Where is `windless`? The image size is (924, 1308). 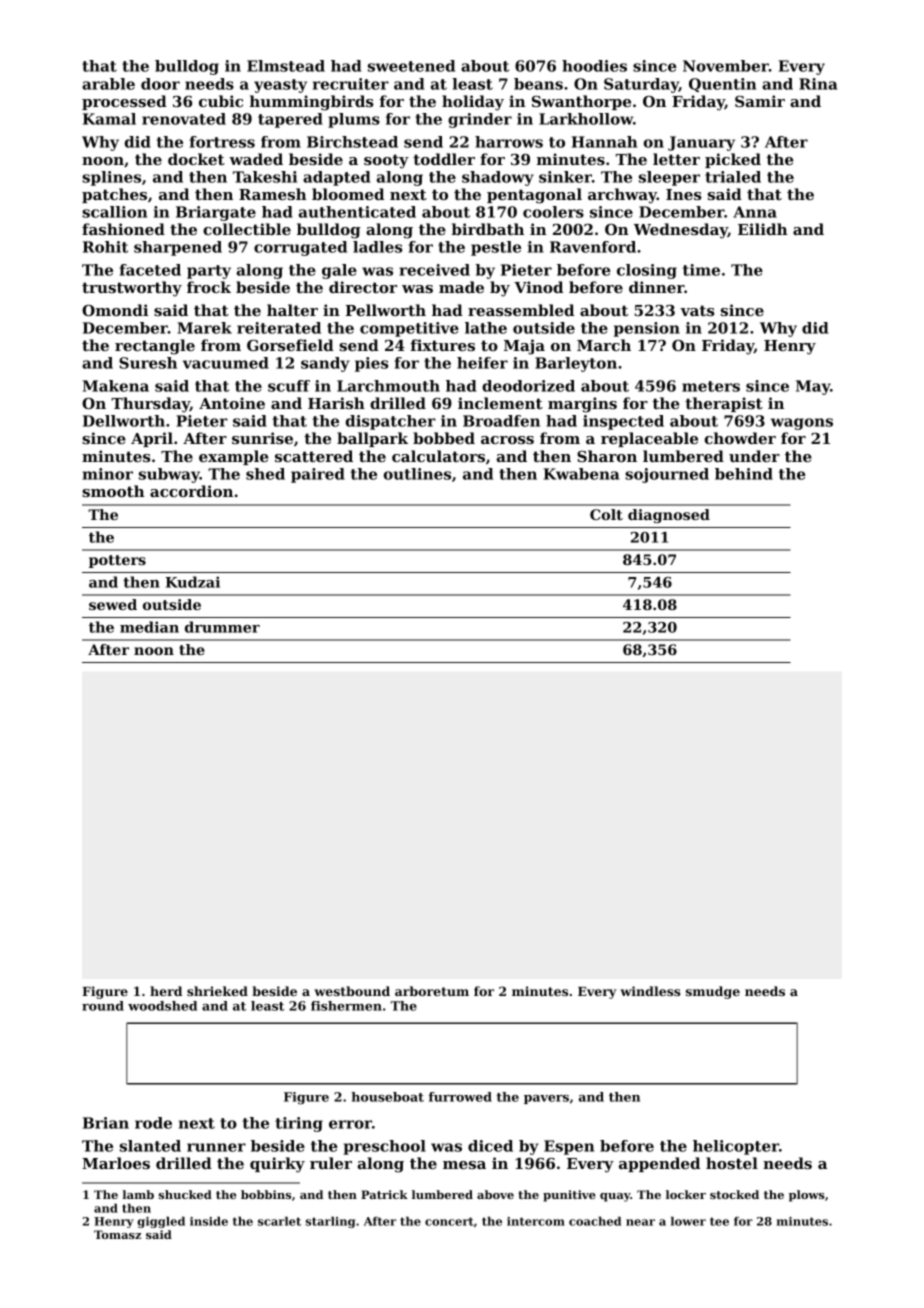
windless is located at coordinates (650, 991).
